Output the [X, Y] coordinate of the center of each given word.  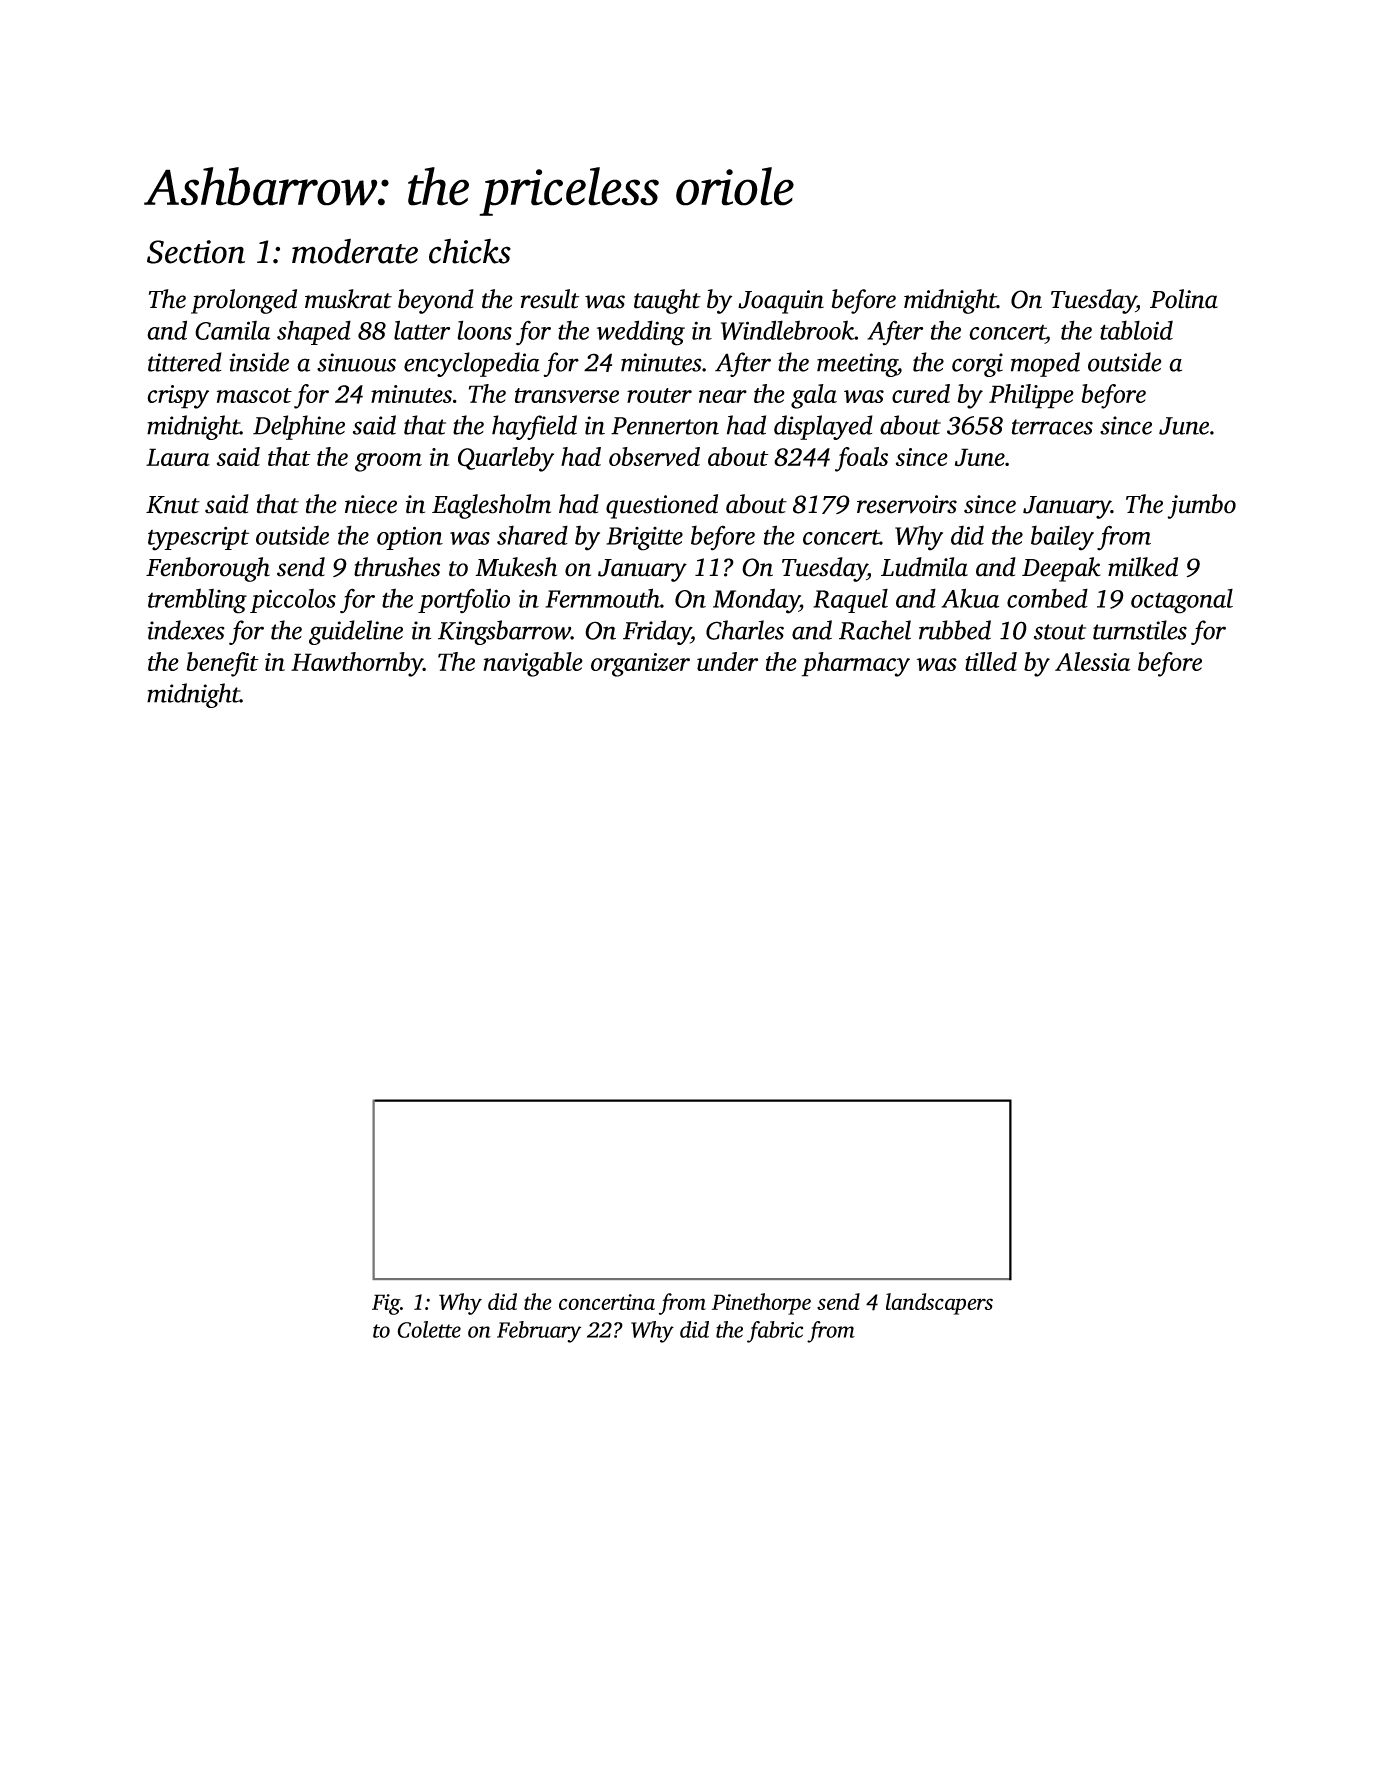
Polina [1184, 299]
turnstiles [1140, 630]
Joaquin [781, 302]
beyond [436, 301]
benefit [222, 664]
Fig [386, 1304]
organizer [640, 665]
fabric [775, 1332]
